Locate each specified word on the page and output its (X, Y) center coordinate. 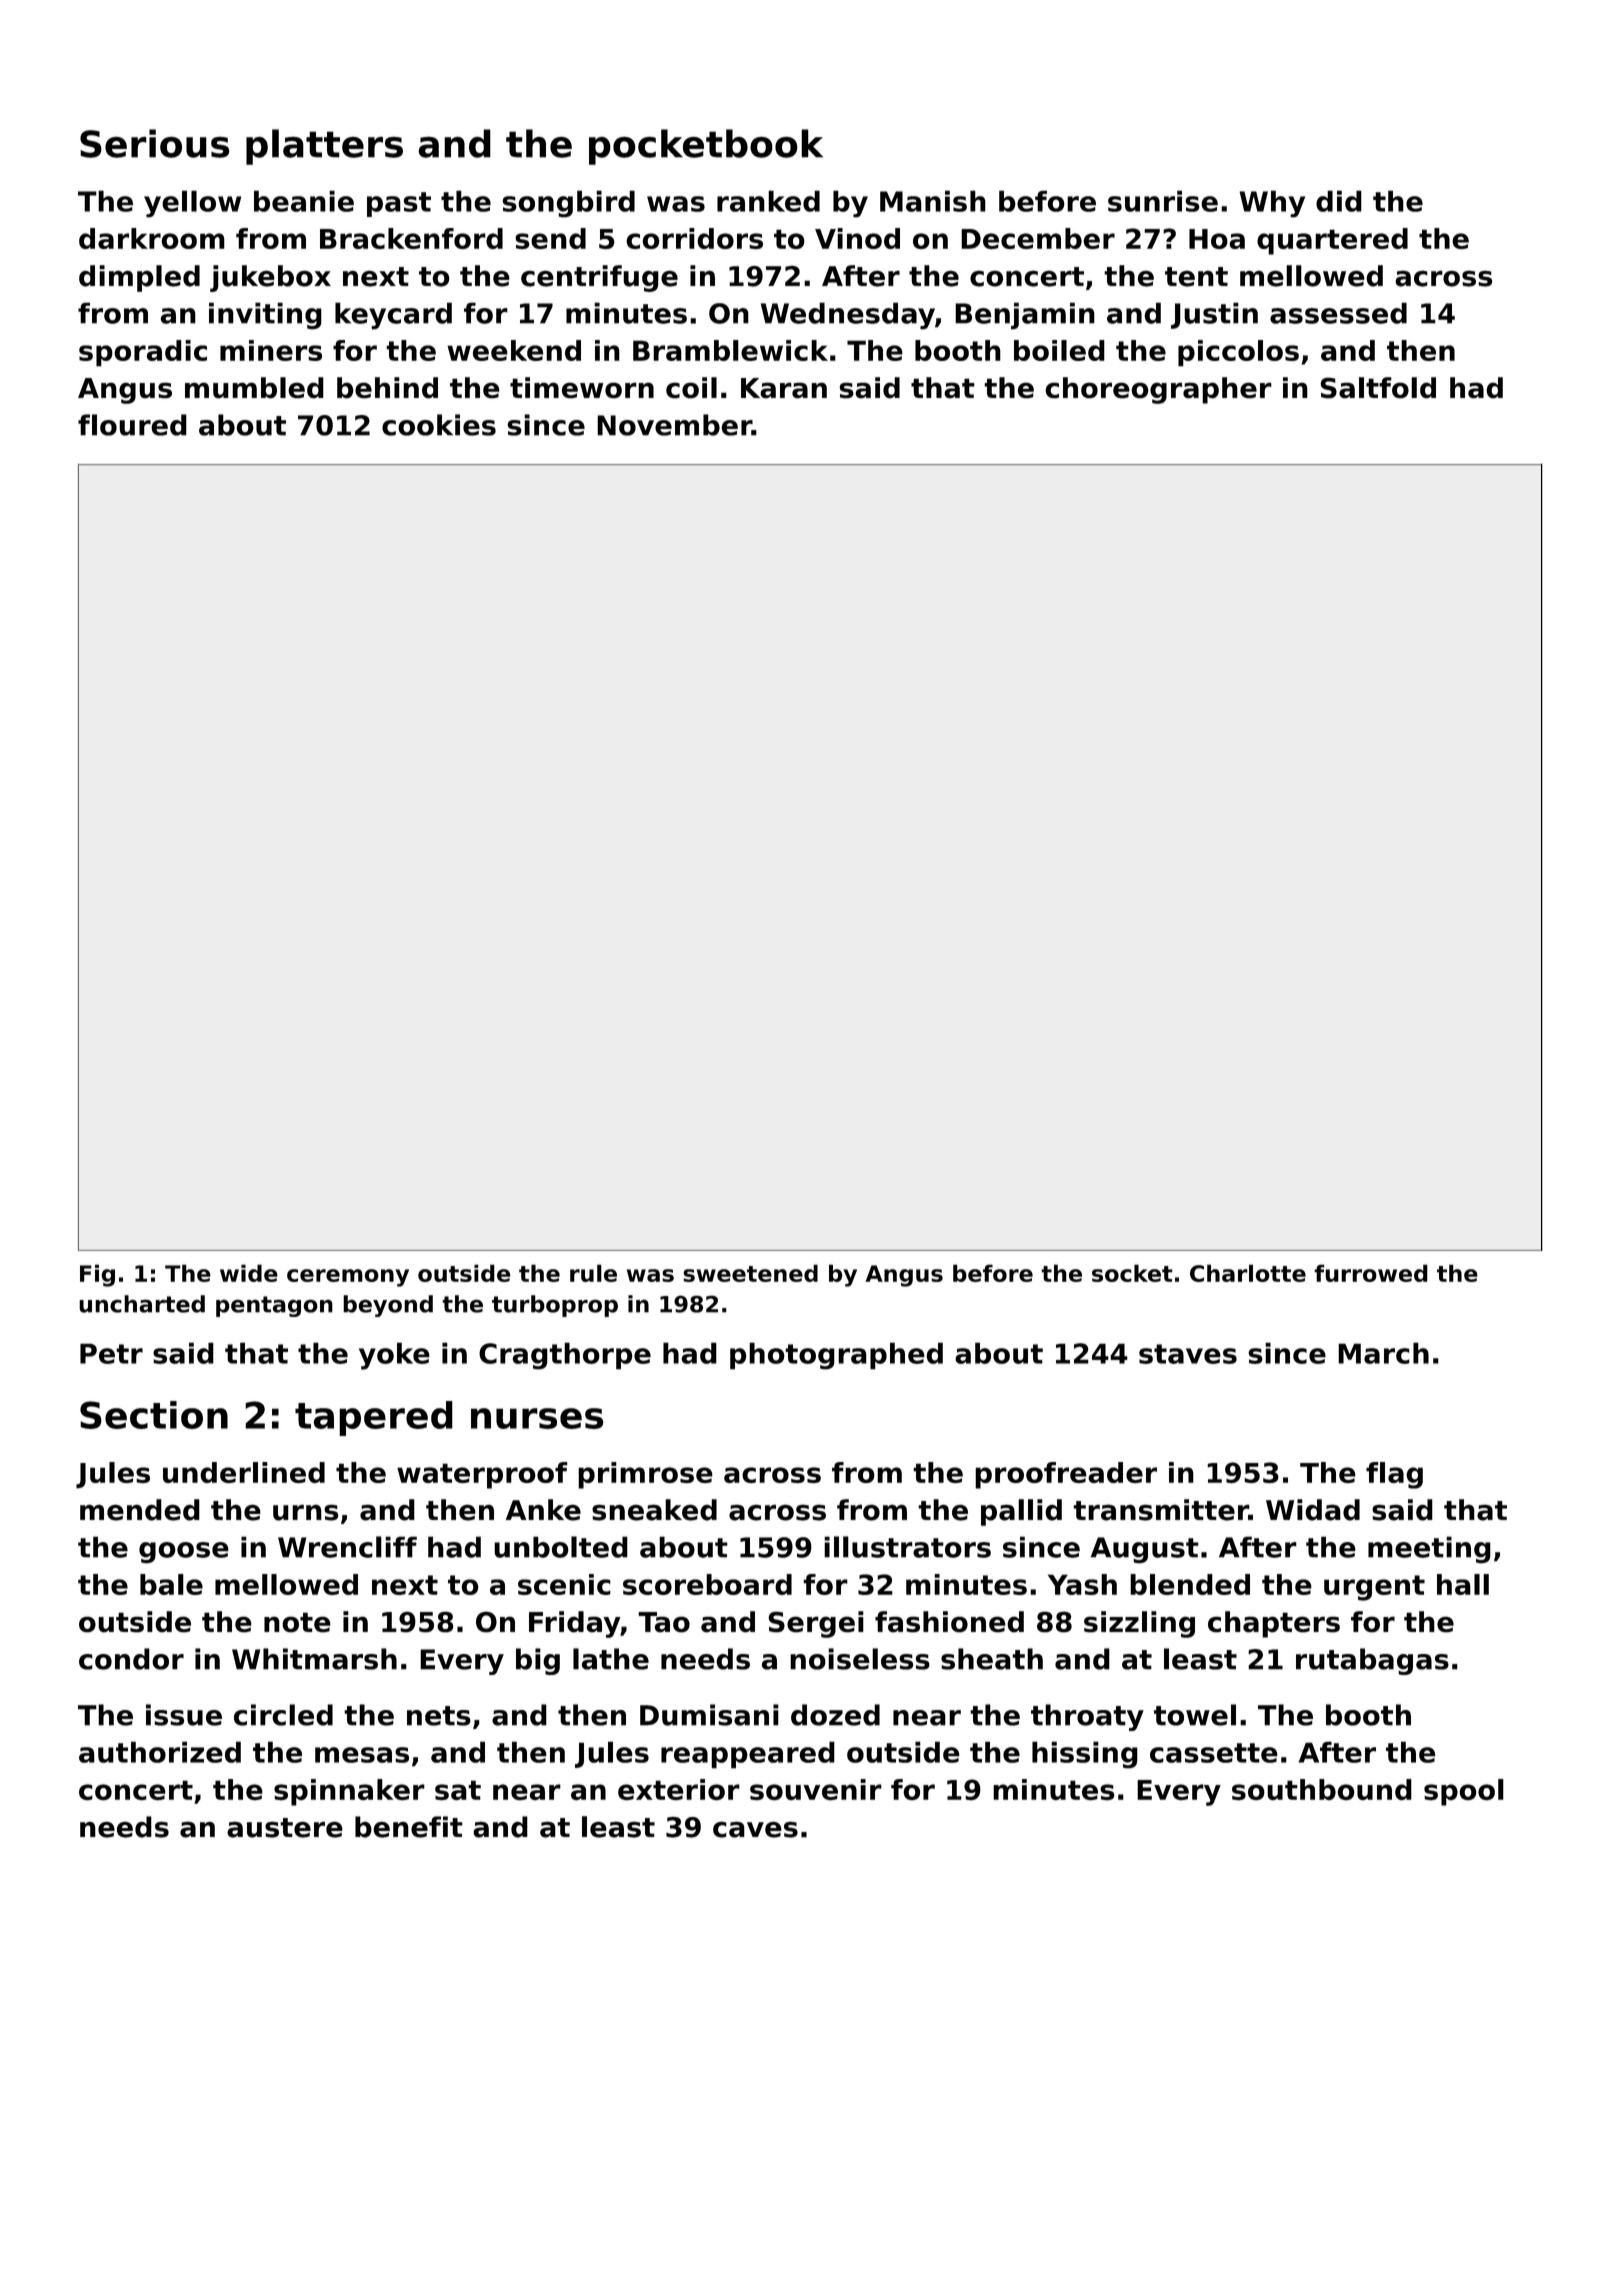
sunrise (1163, 201)
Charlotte (1248, 1273)
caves (755, 1829)
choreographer (1158, 390)
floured (132, 425)
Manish (933, 201)
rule (593, 1273)
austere (285, 1828)
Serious (155, 143)
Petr (111, 1353)
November (674, 425)
